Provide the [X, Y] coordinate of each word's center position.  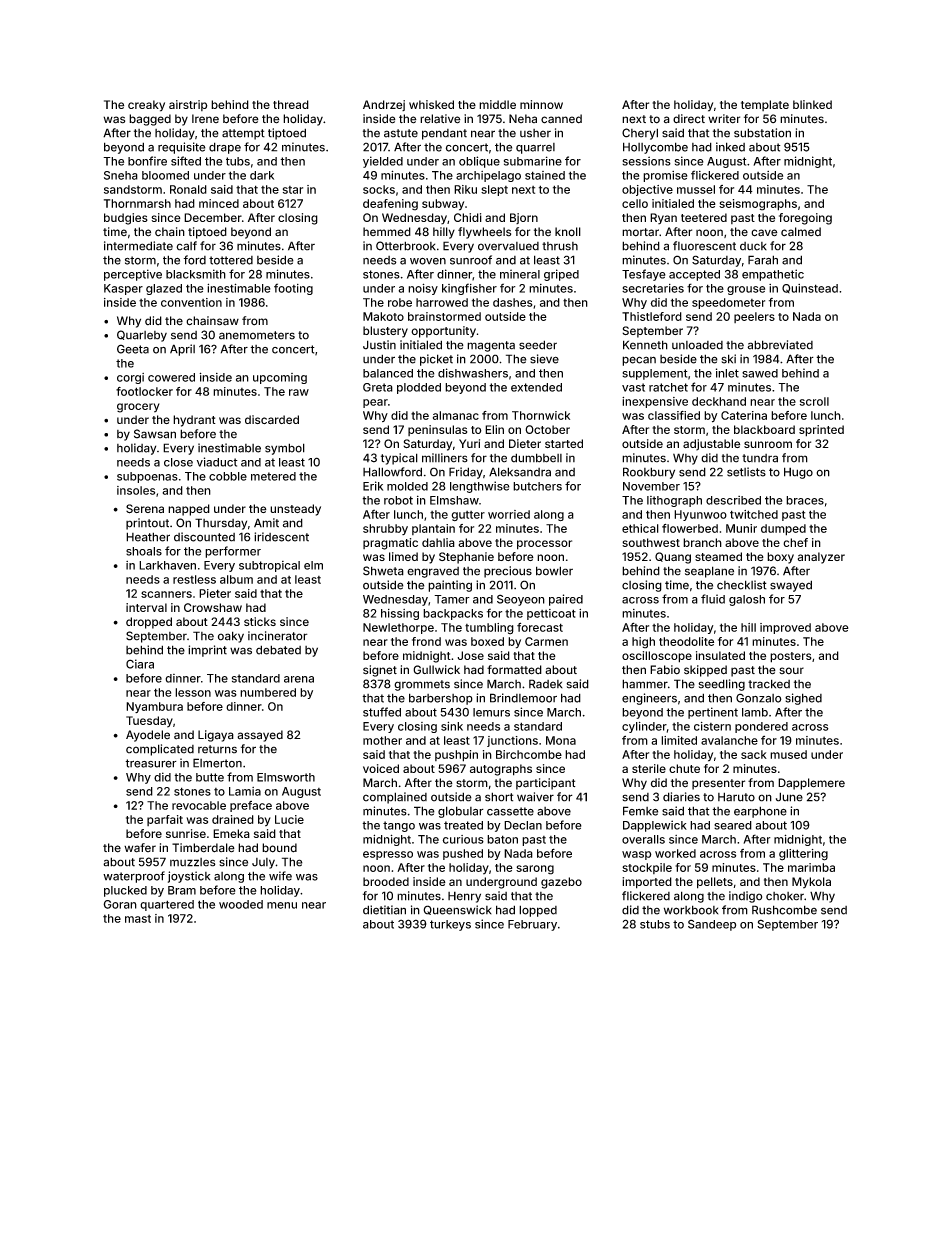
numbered [268, 692]
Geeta [133, 349]
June [789, 797]
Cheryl [640, 134]
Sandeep [712, 925]
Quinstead [810, 288]
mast [138, 919]
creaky [146, 106]
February [532, 925]
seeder [538, 345]
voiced [381, 768]
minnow [541, 104]
